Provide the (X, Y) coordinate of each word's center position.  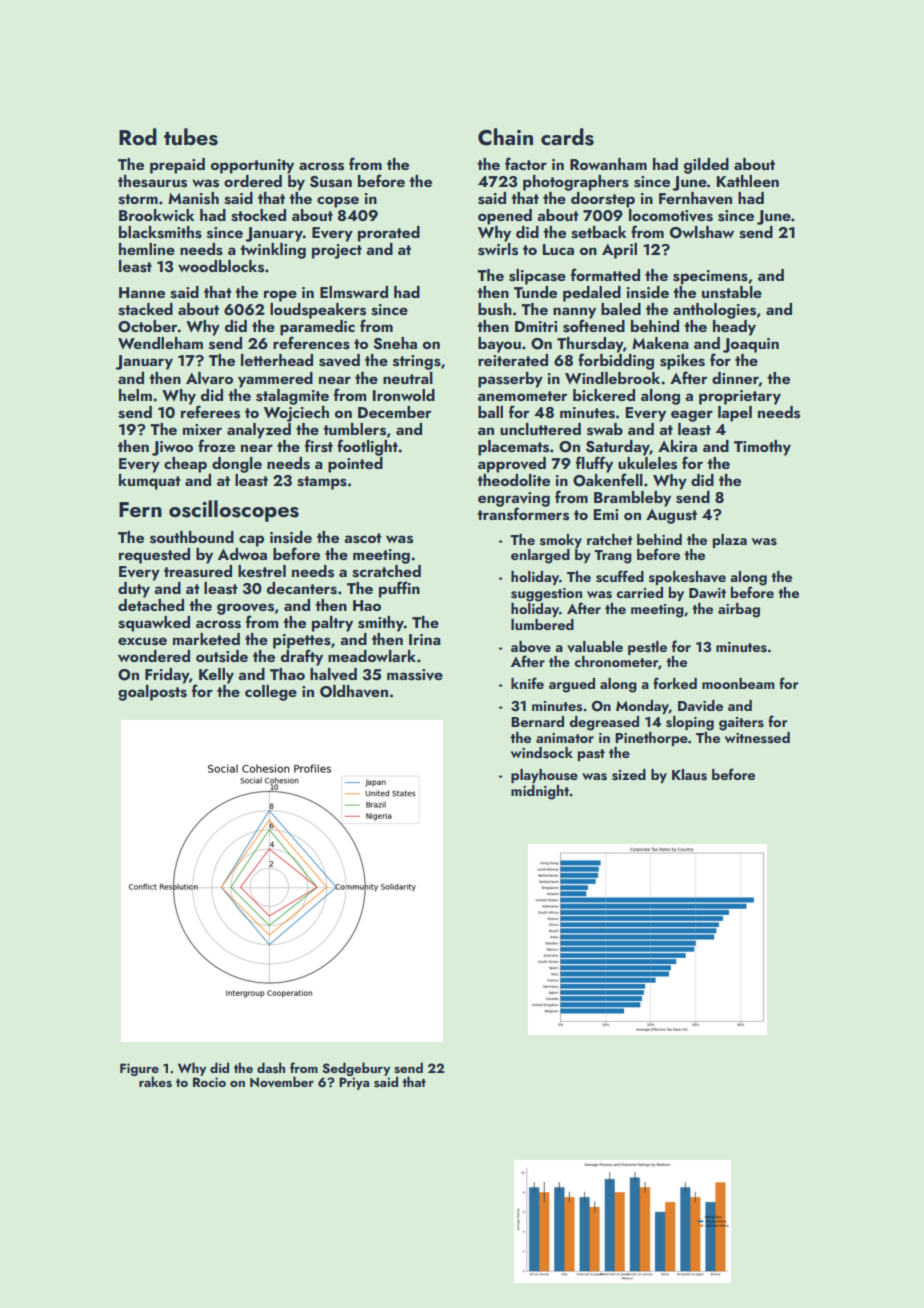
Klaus (689, 775)
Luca (558, 249)
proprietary (740, 397)
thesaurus (152, 181)
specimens (710, 277)
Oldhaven (354, 691)
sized (629, 775)
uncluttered (540, 429)
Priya (354, 1083)
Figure (139, 1070)
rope (280, 296)
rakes (155, 1082)
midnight (540, 792)
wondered (154, 656)
